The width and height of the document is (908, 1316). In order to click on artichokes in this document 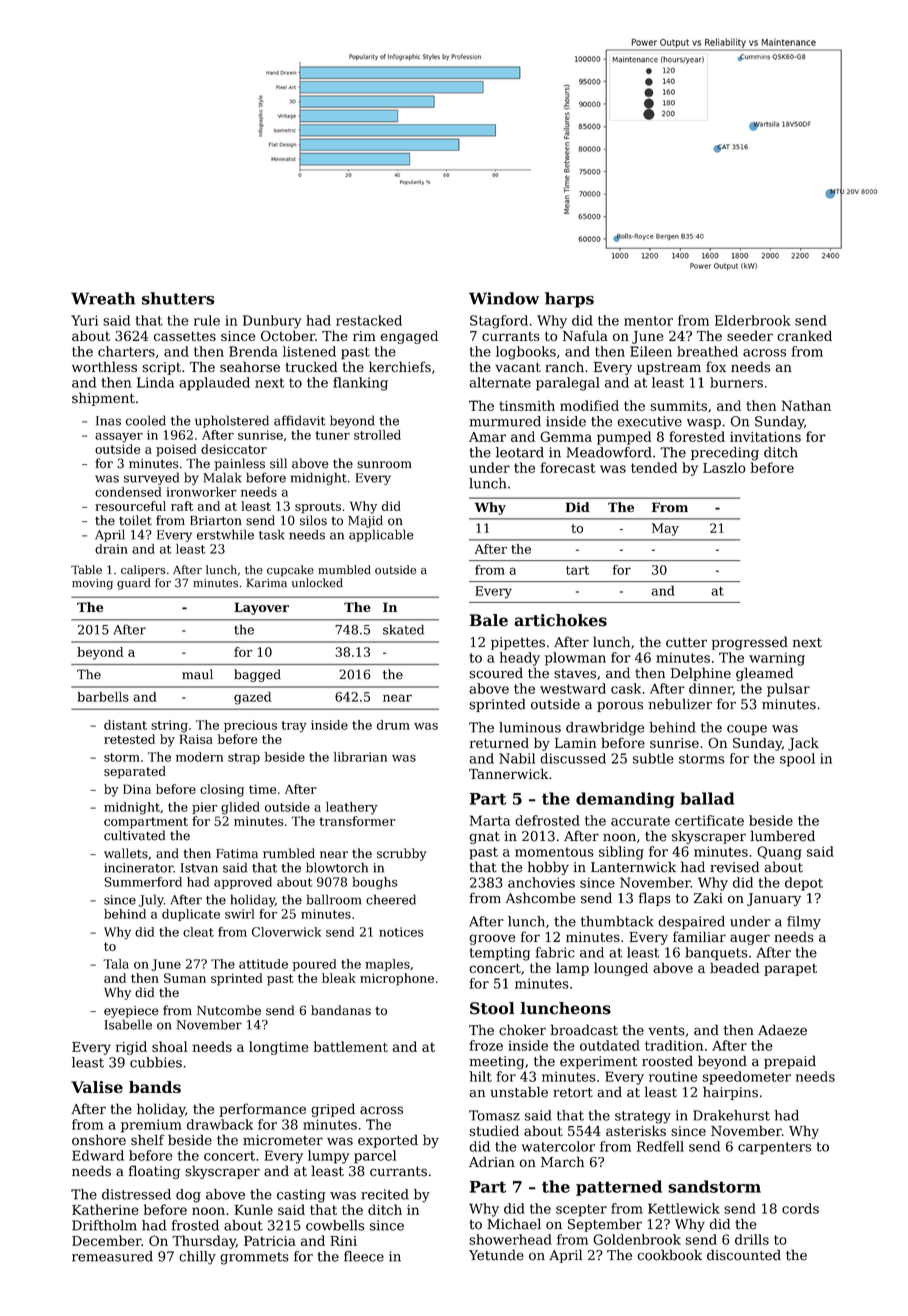, I will do `click(560, 620)`.
